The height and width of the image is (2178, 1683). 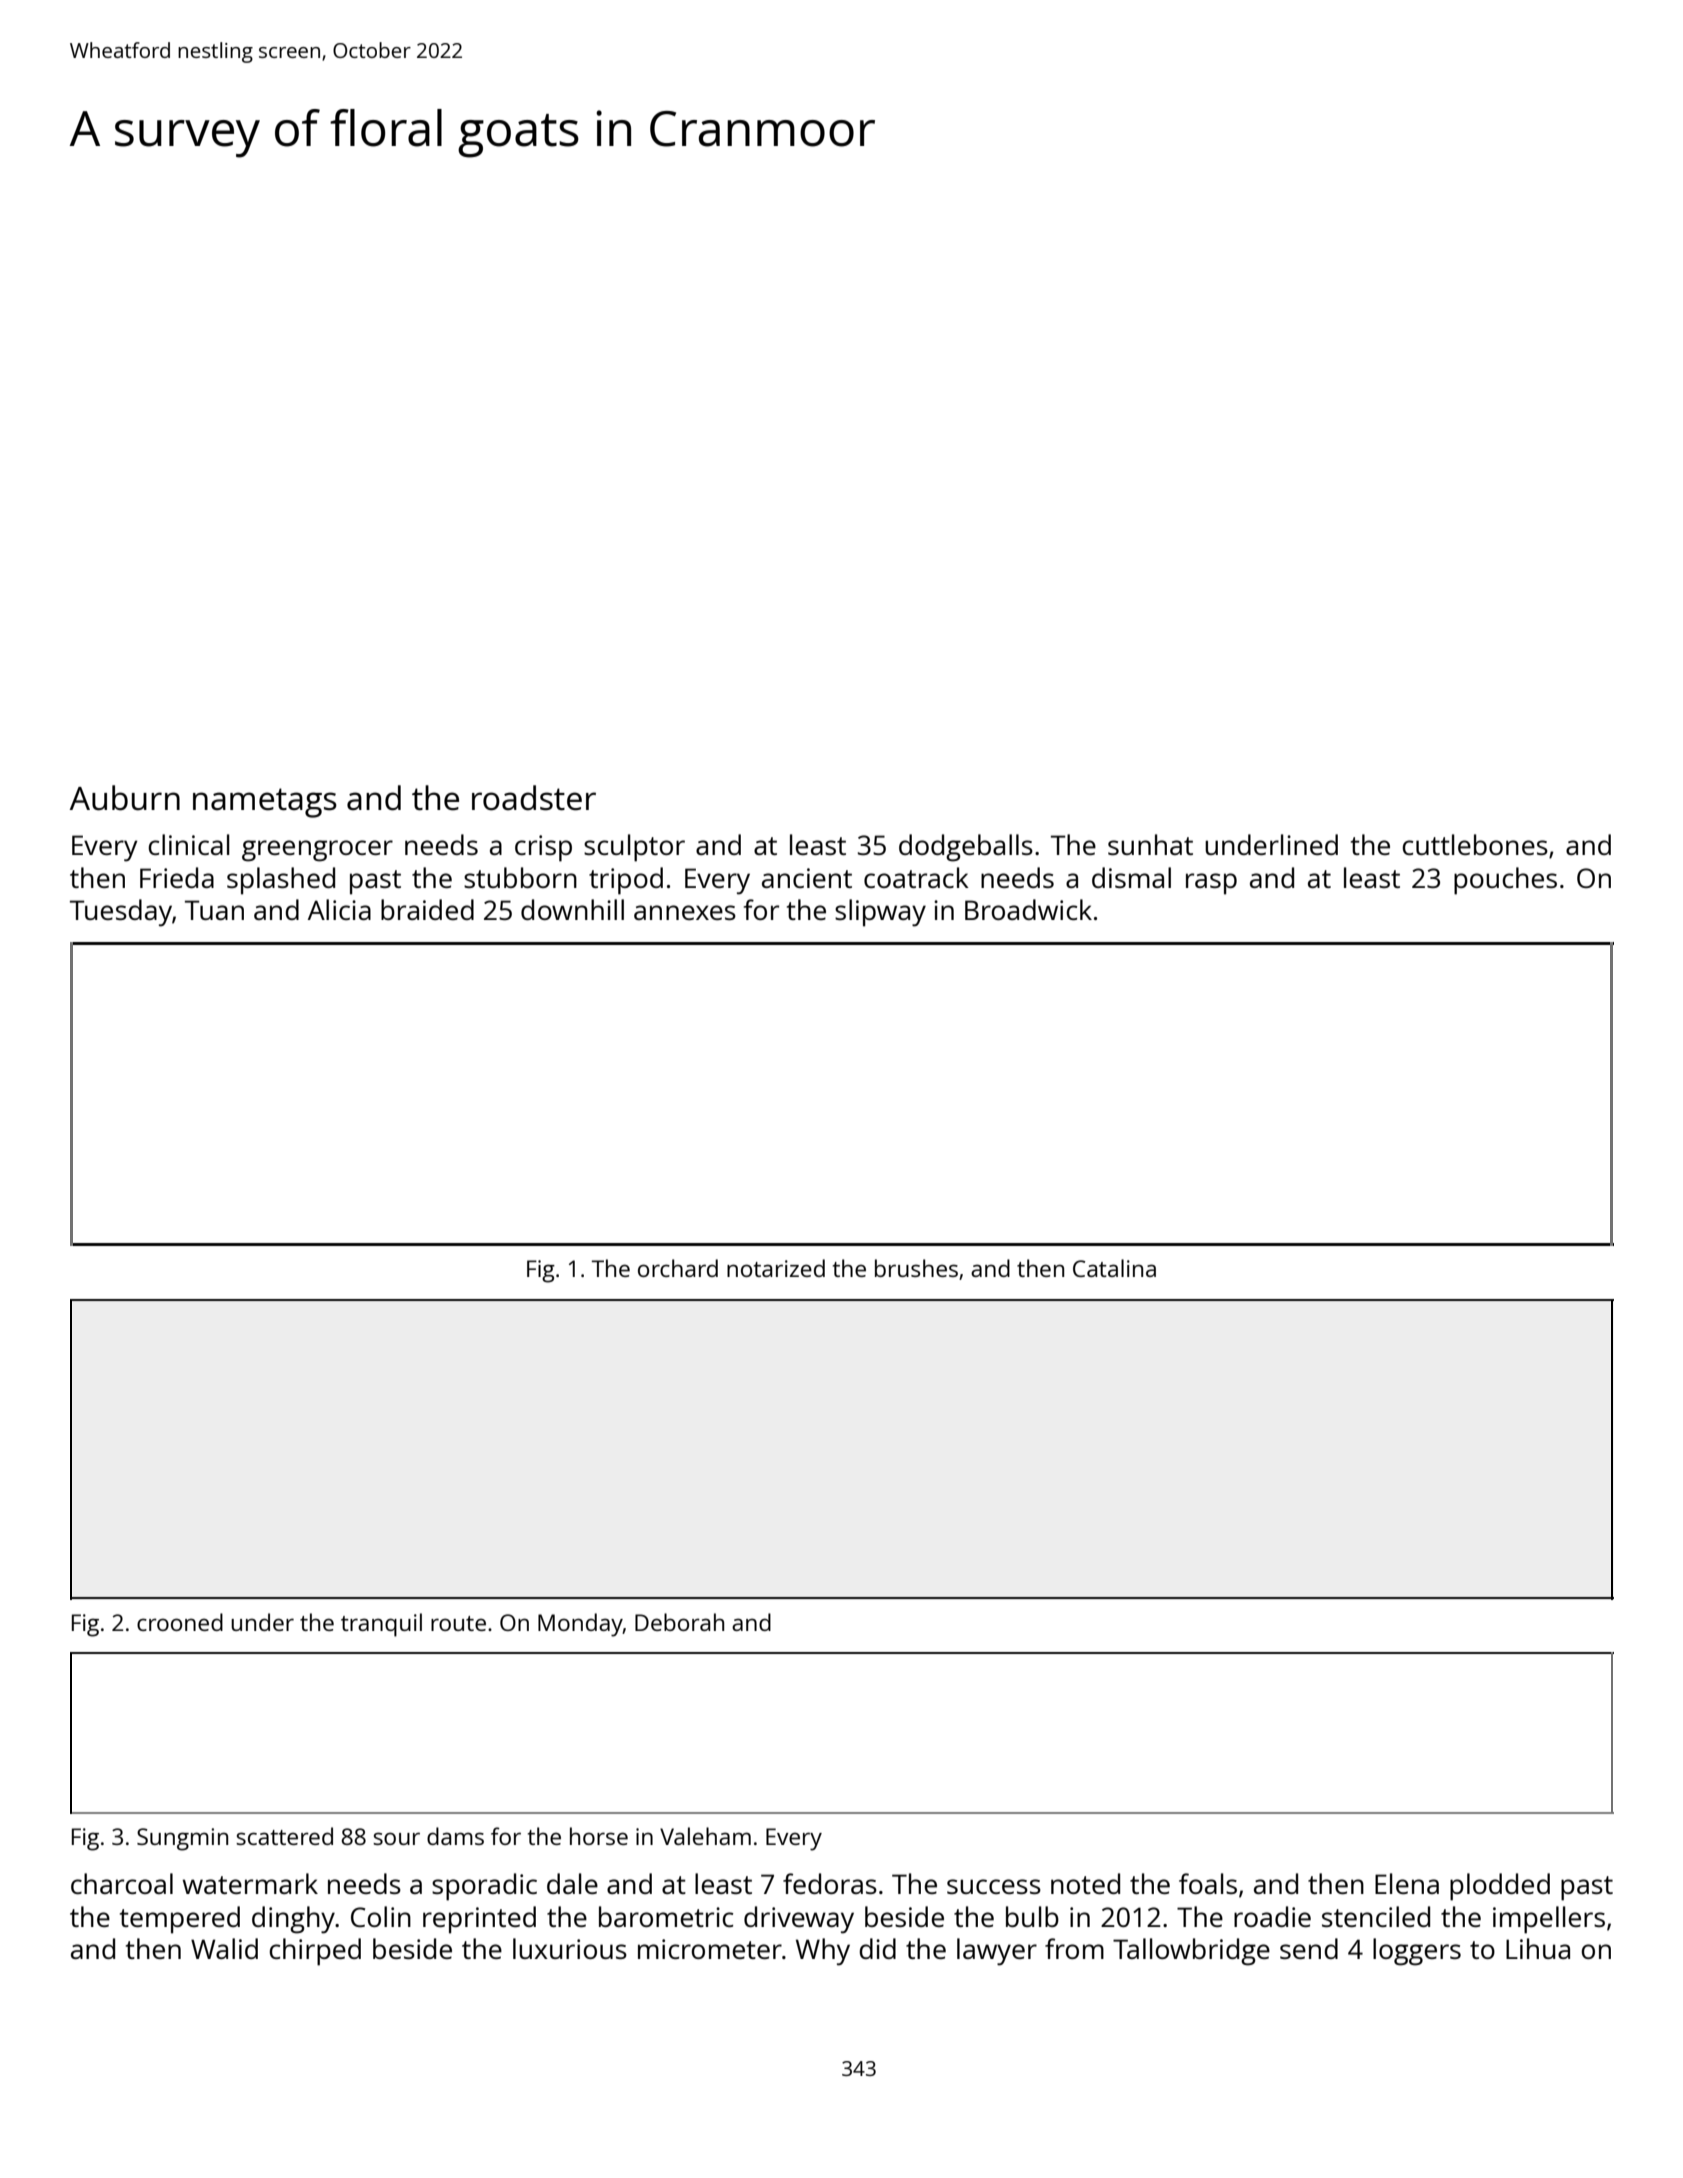 I want to click on Catalina, so click(x=1114, y=1268).
